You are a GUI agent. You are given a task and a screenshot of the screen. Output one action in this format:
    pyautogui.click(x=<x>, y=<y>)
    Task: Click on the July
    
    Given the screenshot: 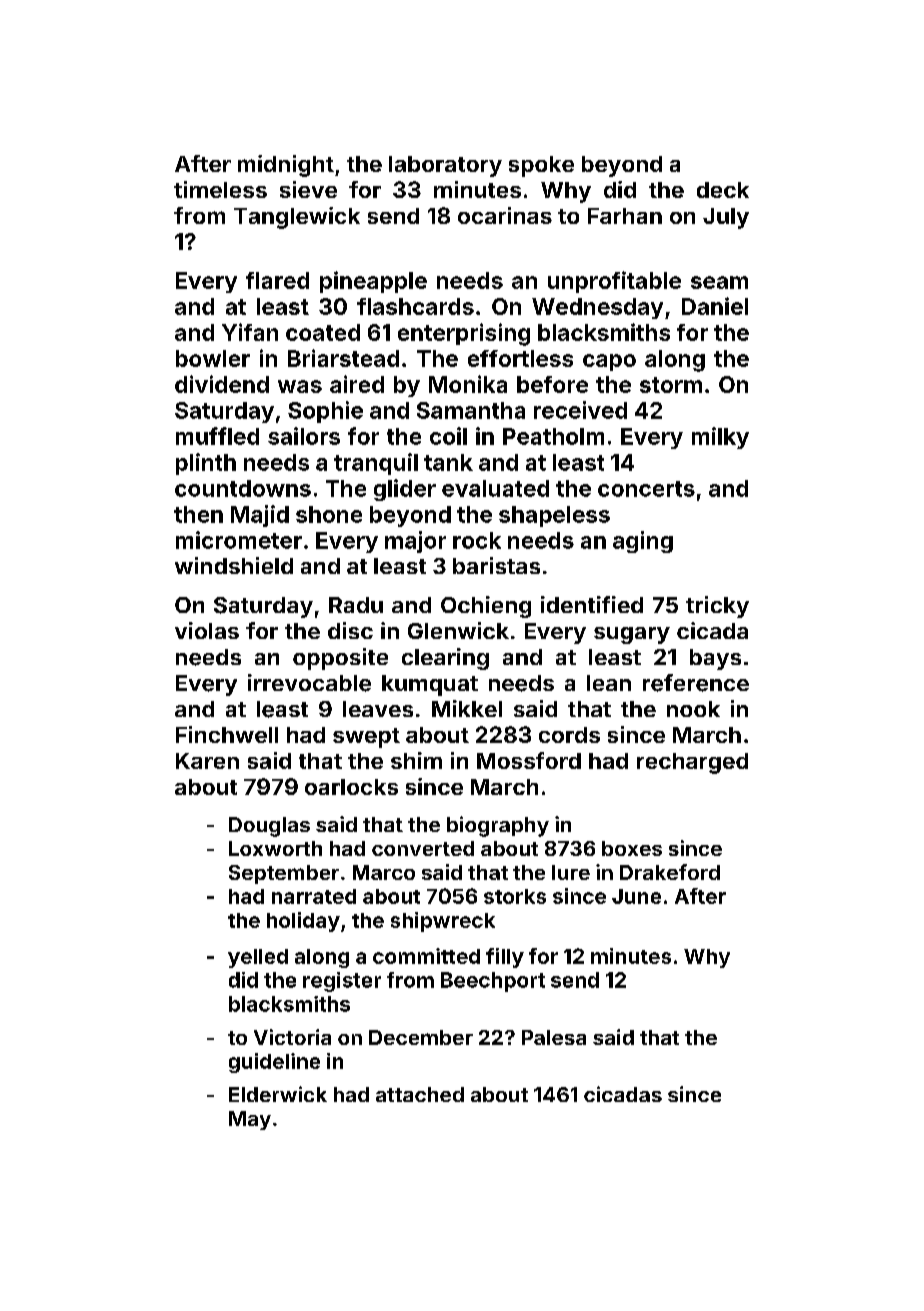 What is the action you would take?
    pyautogui.click(x=726, y=218)
